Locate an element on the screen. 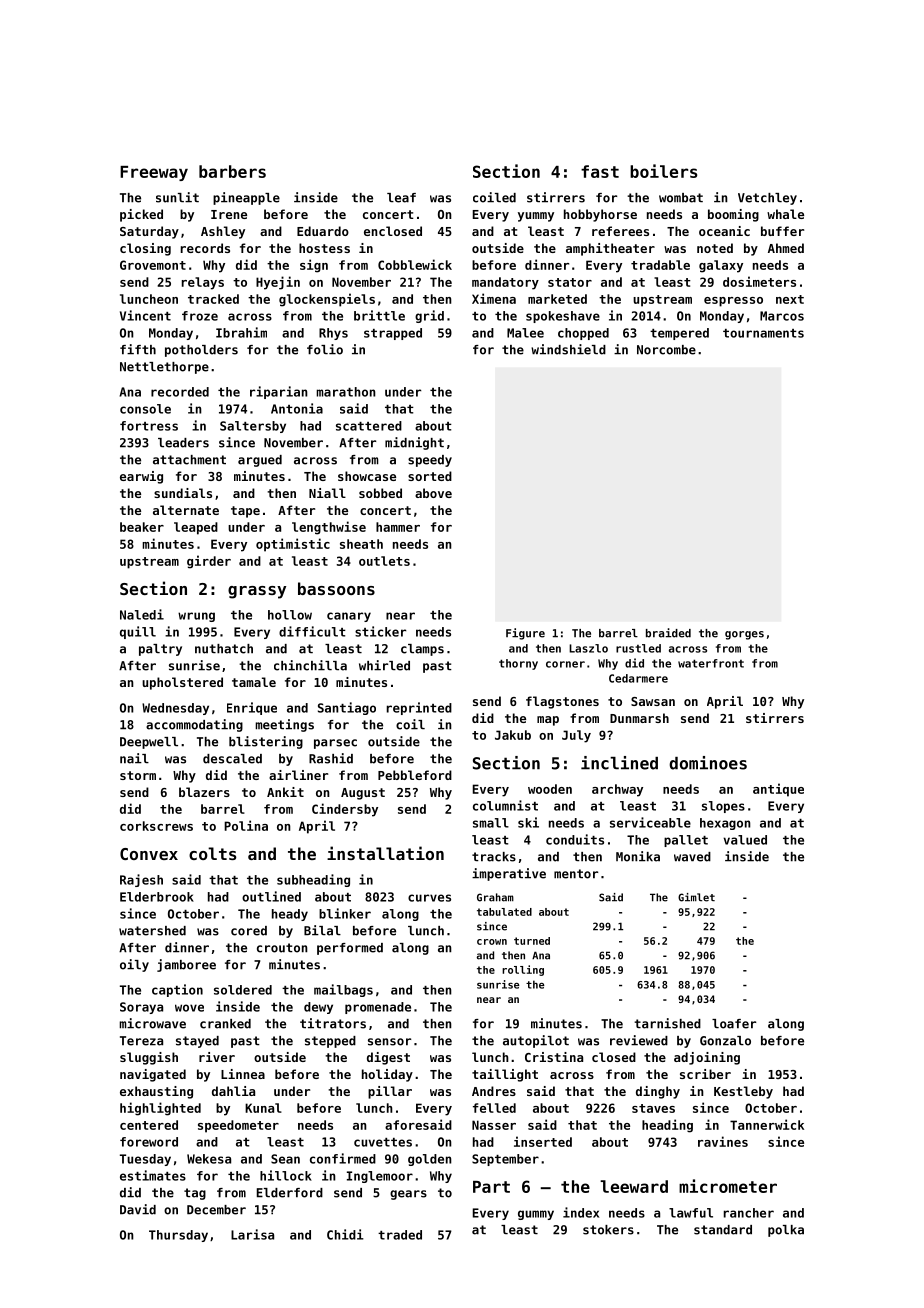 This screenshot has width=924, height=1308. performed is located at coordinates (350, 949).
